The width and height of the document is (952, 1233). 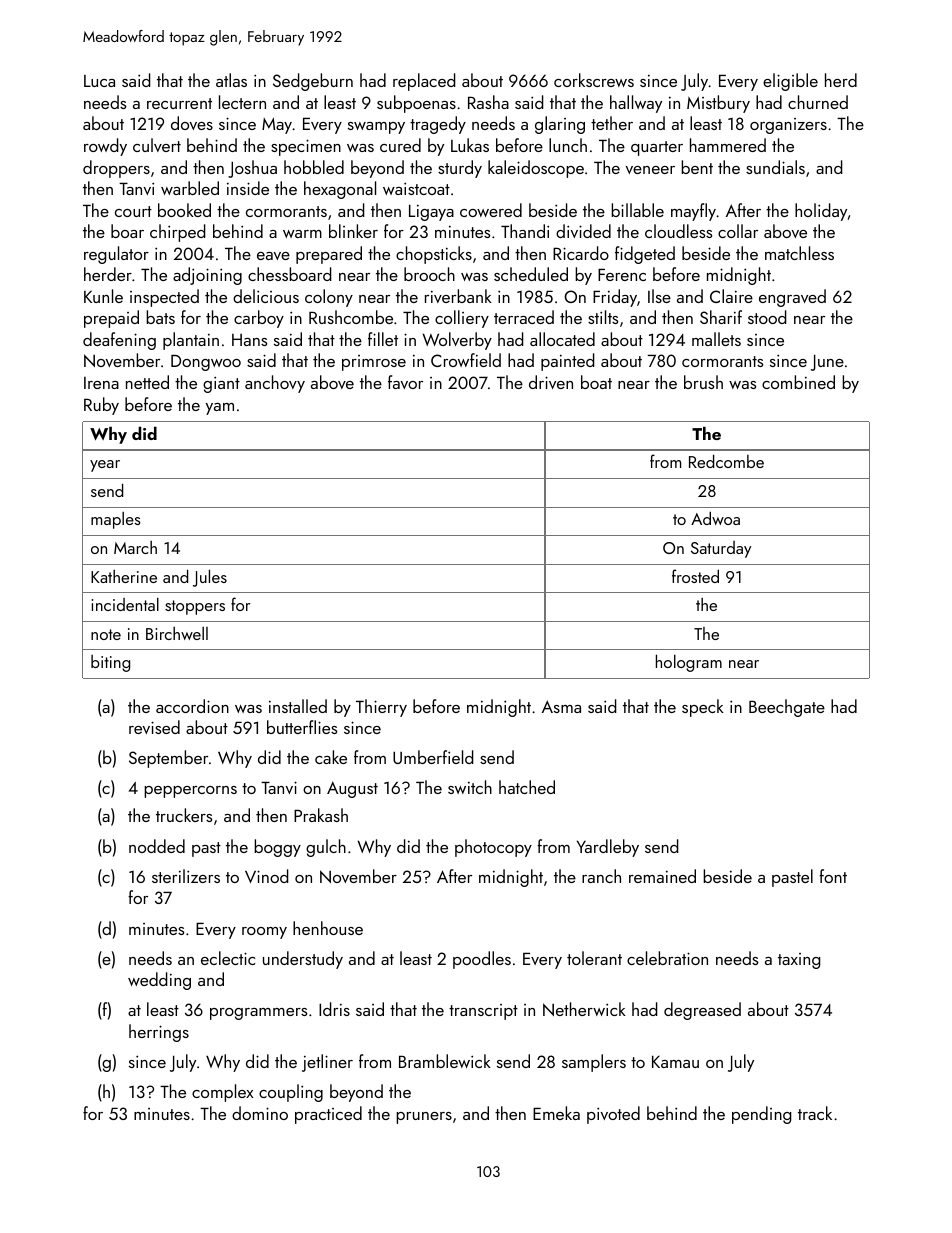 I want to click on programmers, so click(x=258, y=1014).
